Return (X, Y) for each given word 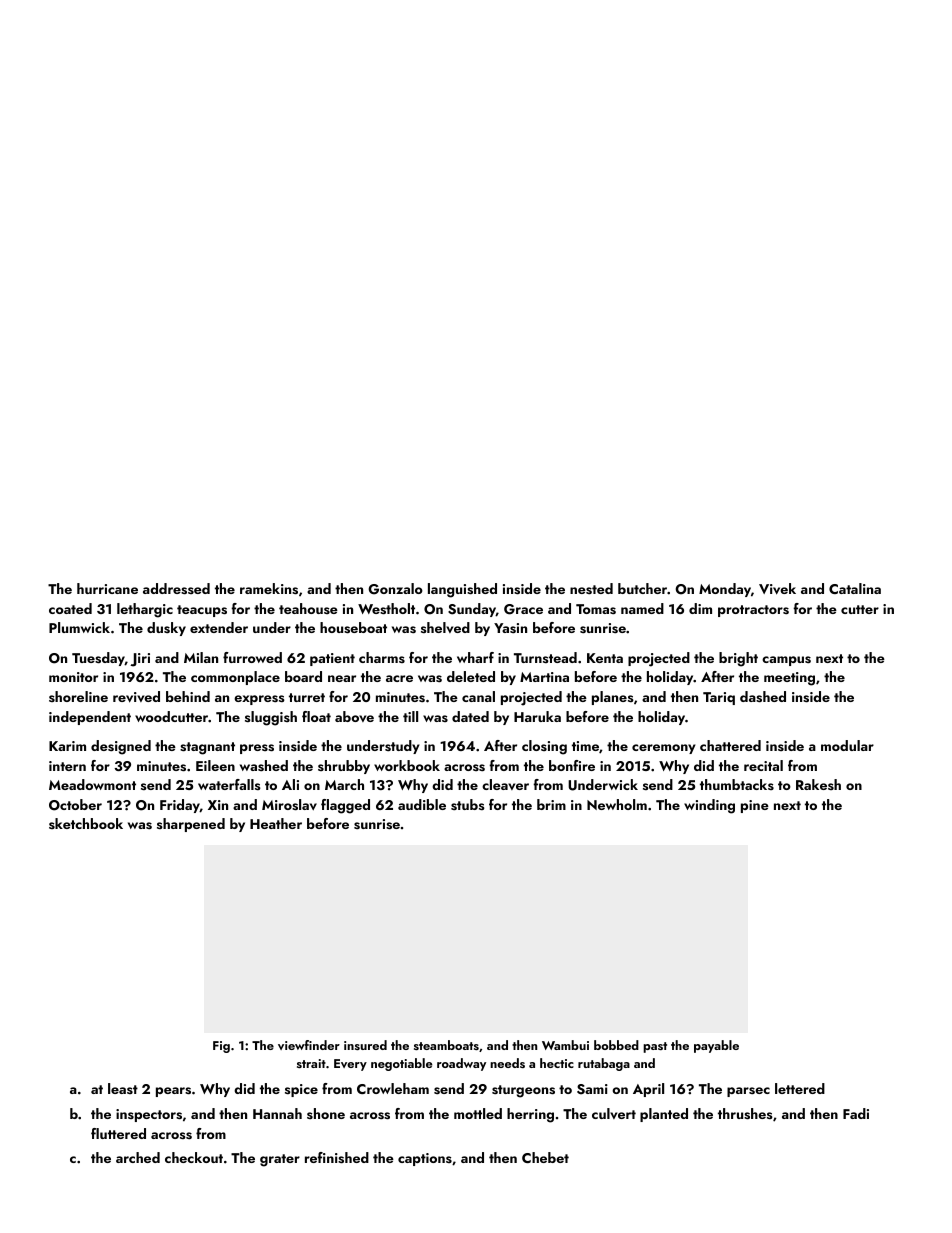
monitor (73, 677)
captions (425, 1159)
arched (138, 1157)
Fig (221, 1047)
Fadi (856, 1113)
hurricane (107, 588)
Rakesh (818, 784)
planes (613, 698)
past (655, 1047)
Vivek (777, 589)
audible (422, 804)
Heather (276, 823)
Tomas (596, 609)
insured (365, 1045)
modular (847, 745)
